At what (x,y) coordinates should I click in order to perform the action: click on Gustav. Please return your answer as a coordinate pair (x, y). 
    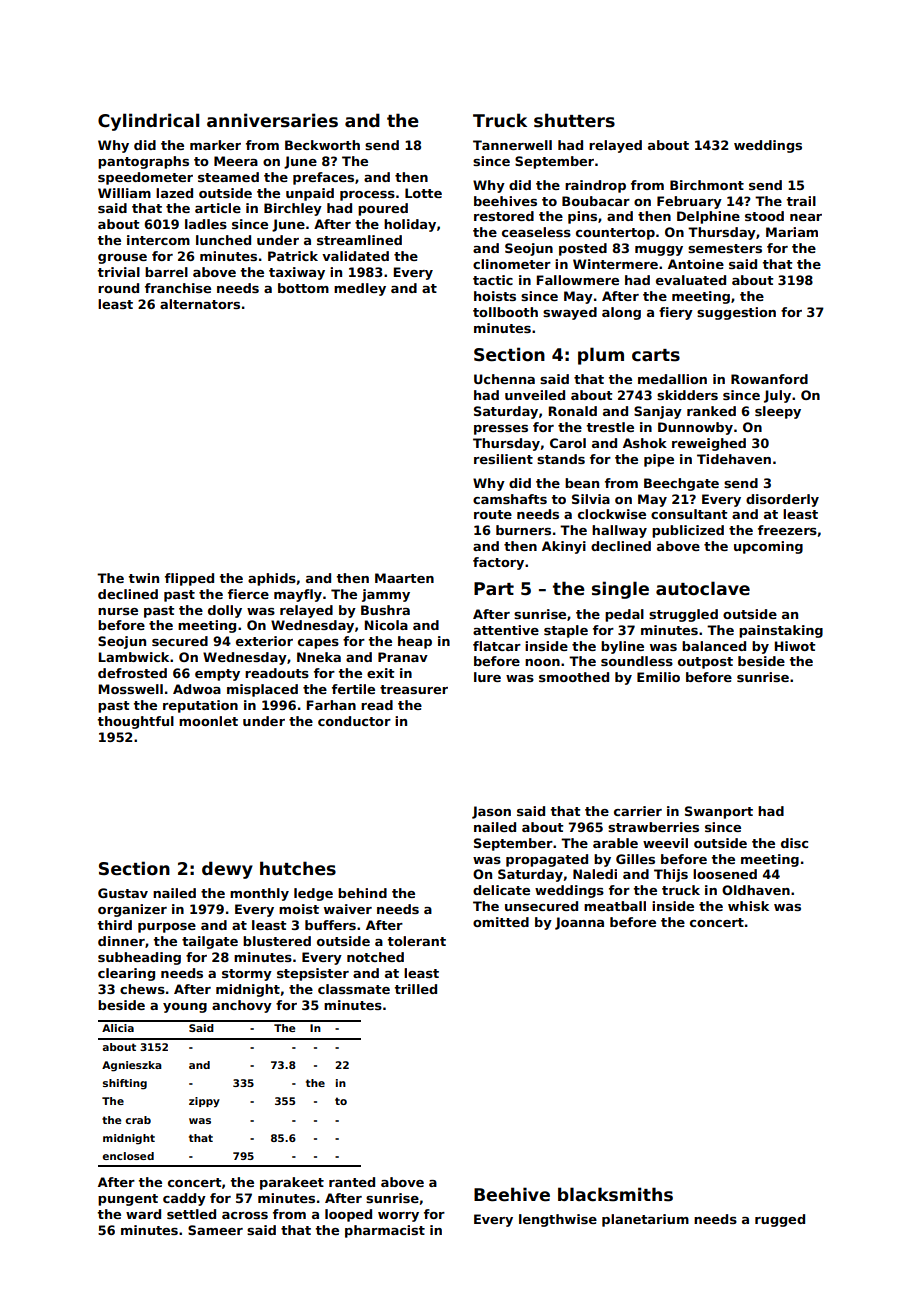
    Looking at the image, I should click on (123, 893).
